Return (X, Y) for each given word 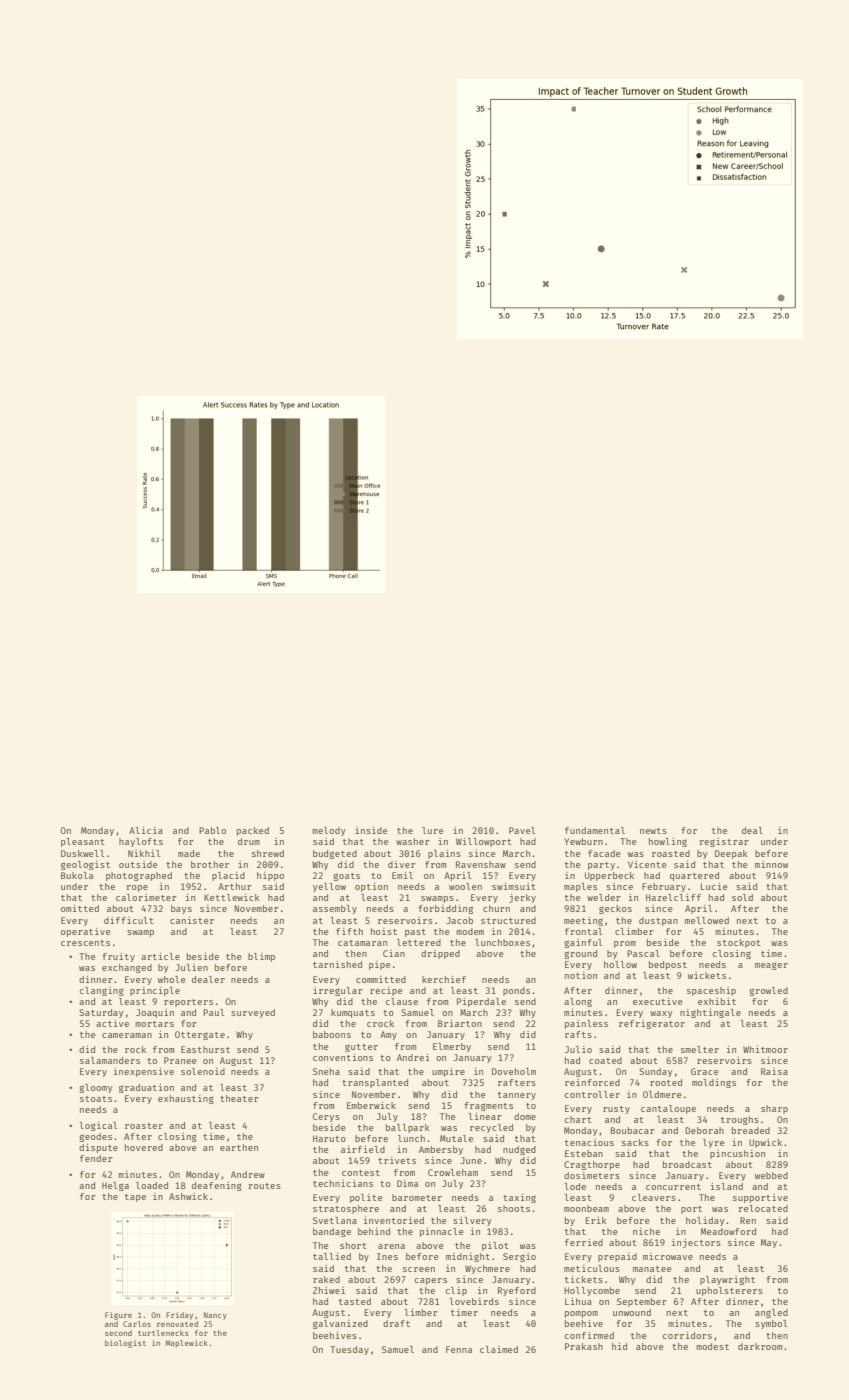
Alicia (146, 830)
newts (653, 831)
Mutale (456, 1138)
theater (239, 1098)
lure (432, 830)
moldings (714, 1083)
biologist (125, 1344)
